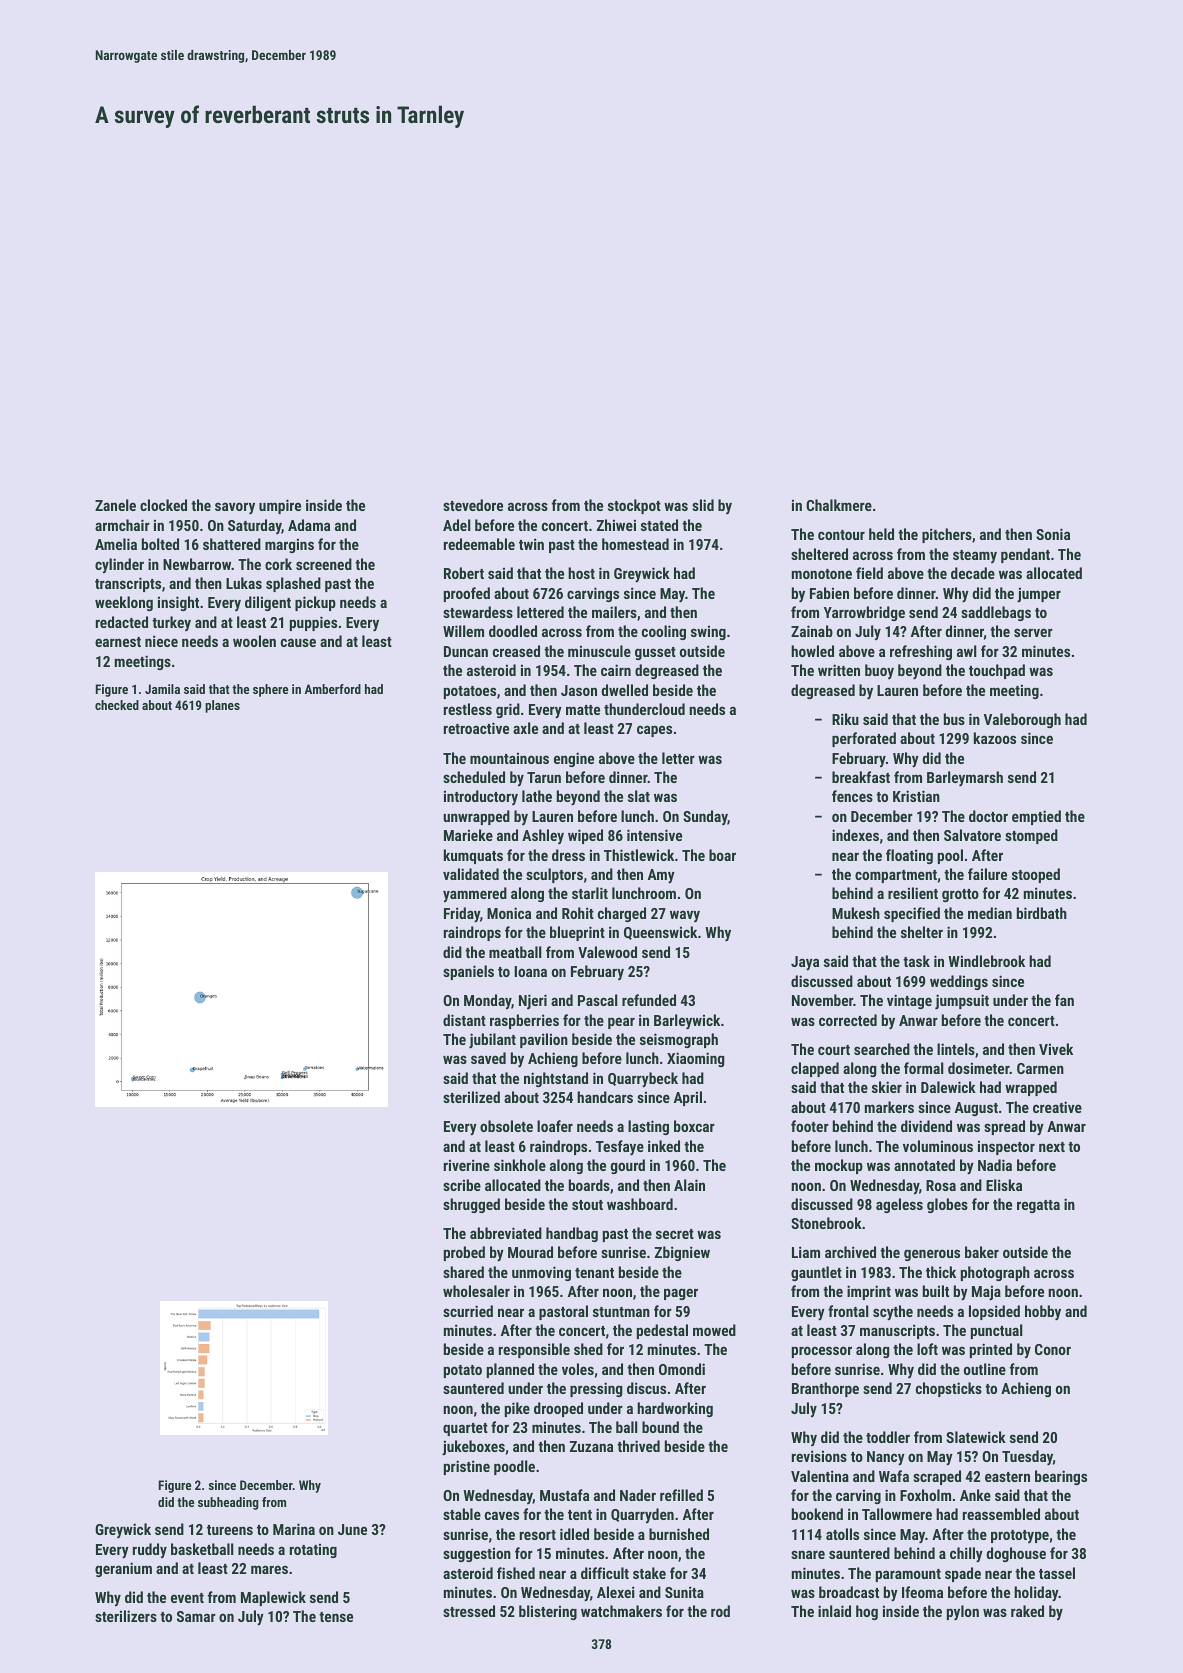 This screenshot has width=1183, height=1673. Describe the element at coordinates (839, 505) in the screenshot. I see `Chalkmere` at that location.
